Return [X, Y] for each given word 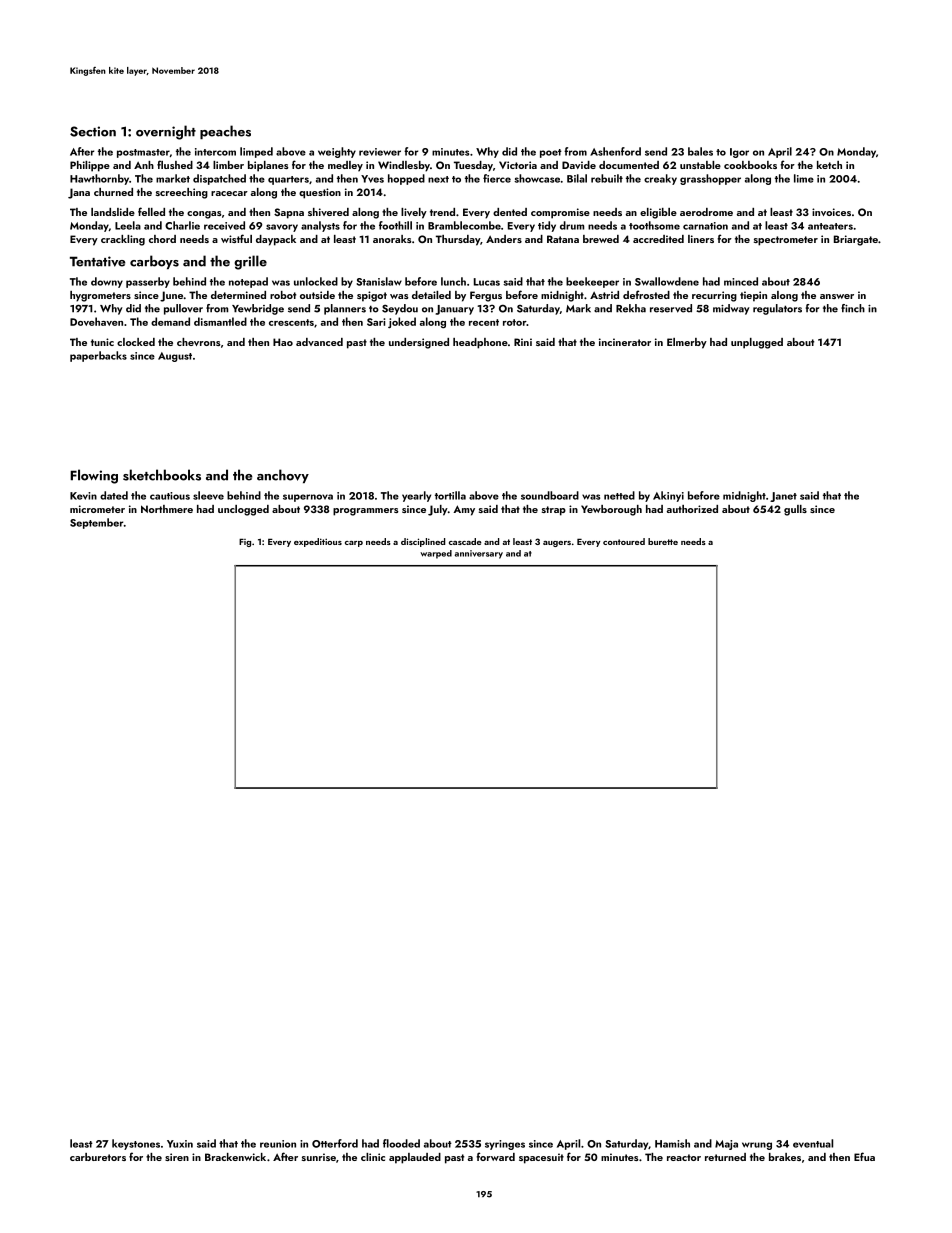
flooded [401, 1143]
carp [354, 544]
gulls [795, 510]
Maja [726, 1145]
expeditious [318, 542]
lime [804, 178]
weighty [337, 152]
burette [663, 541]
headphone [480, 343]
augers [557, 544]
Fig [245, 542]
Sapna [289, 213]
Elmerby [687, 343]
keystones [136, 1144]
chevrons [198, 342]
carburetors [98, 1157]
